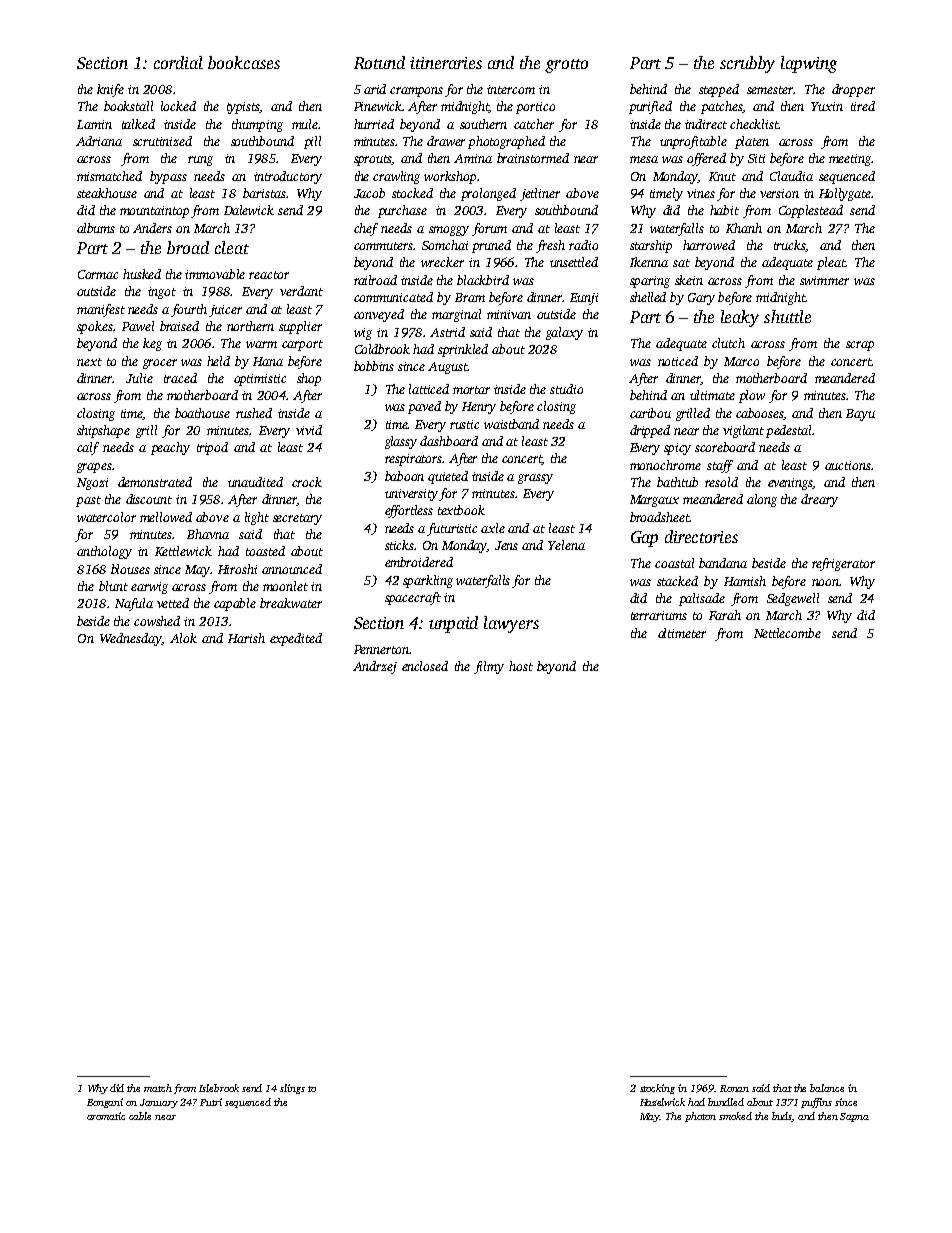 Image resolution: width=952 pixels, height=1233 pixels. What do you see at coordinates (584, 299) in the image?
I see `Eunji` at bounding box center [584, 299].
